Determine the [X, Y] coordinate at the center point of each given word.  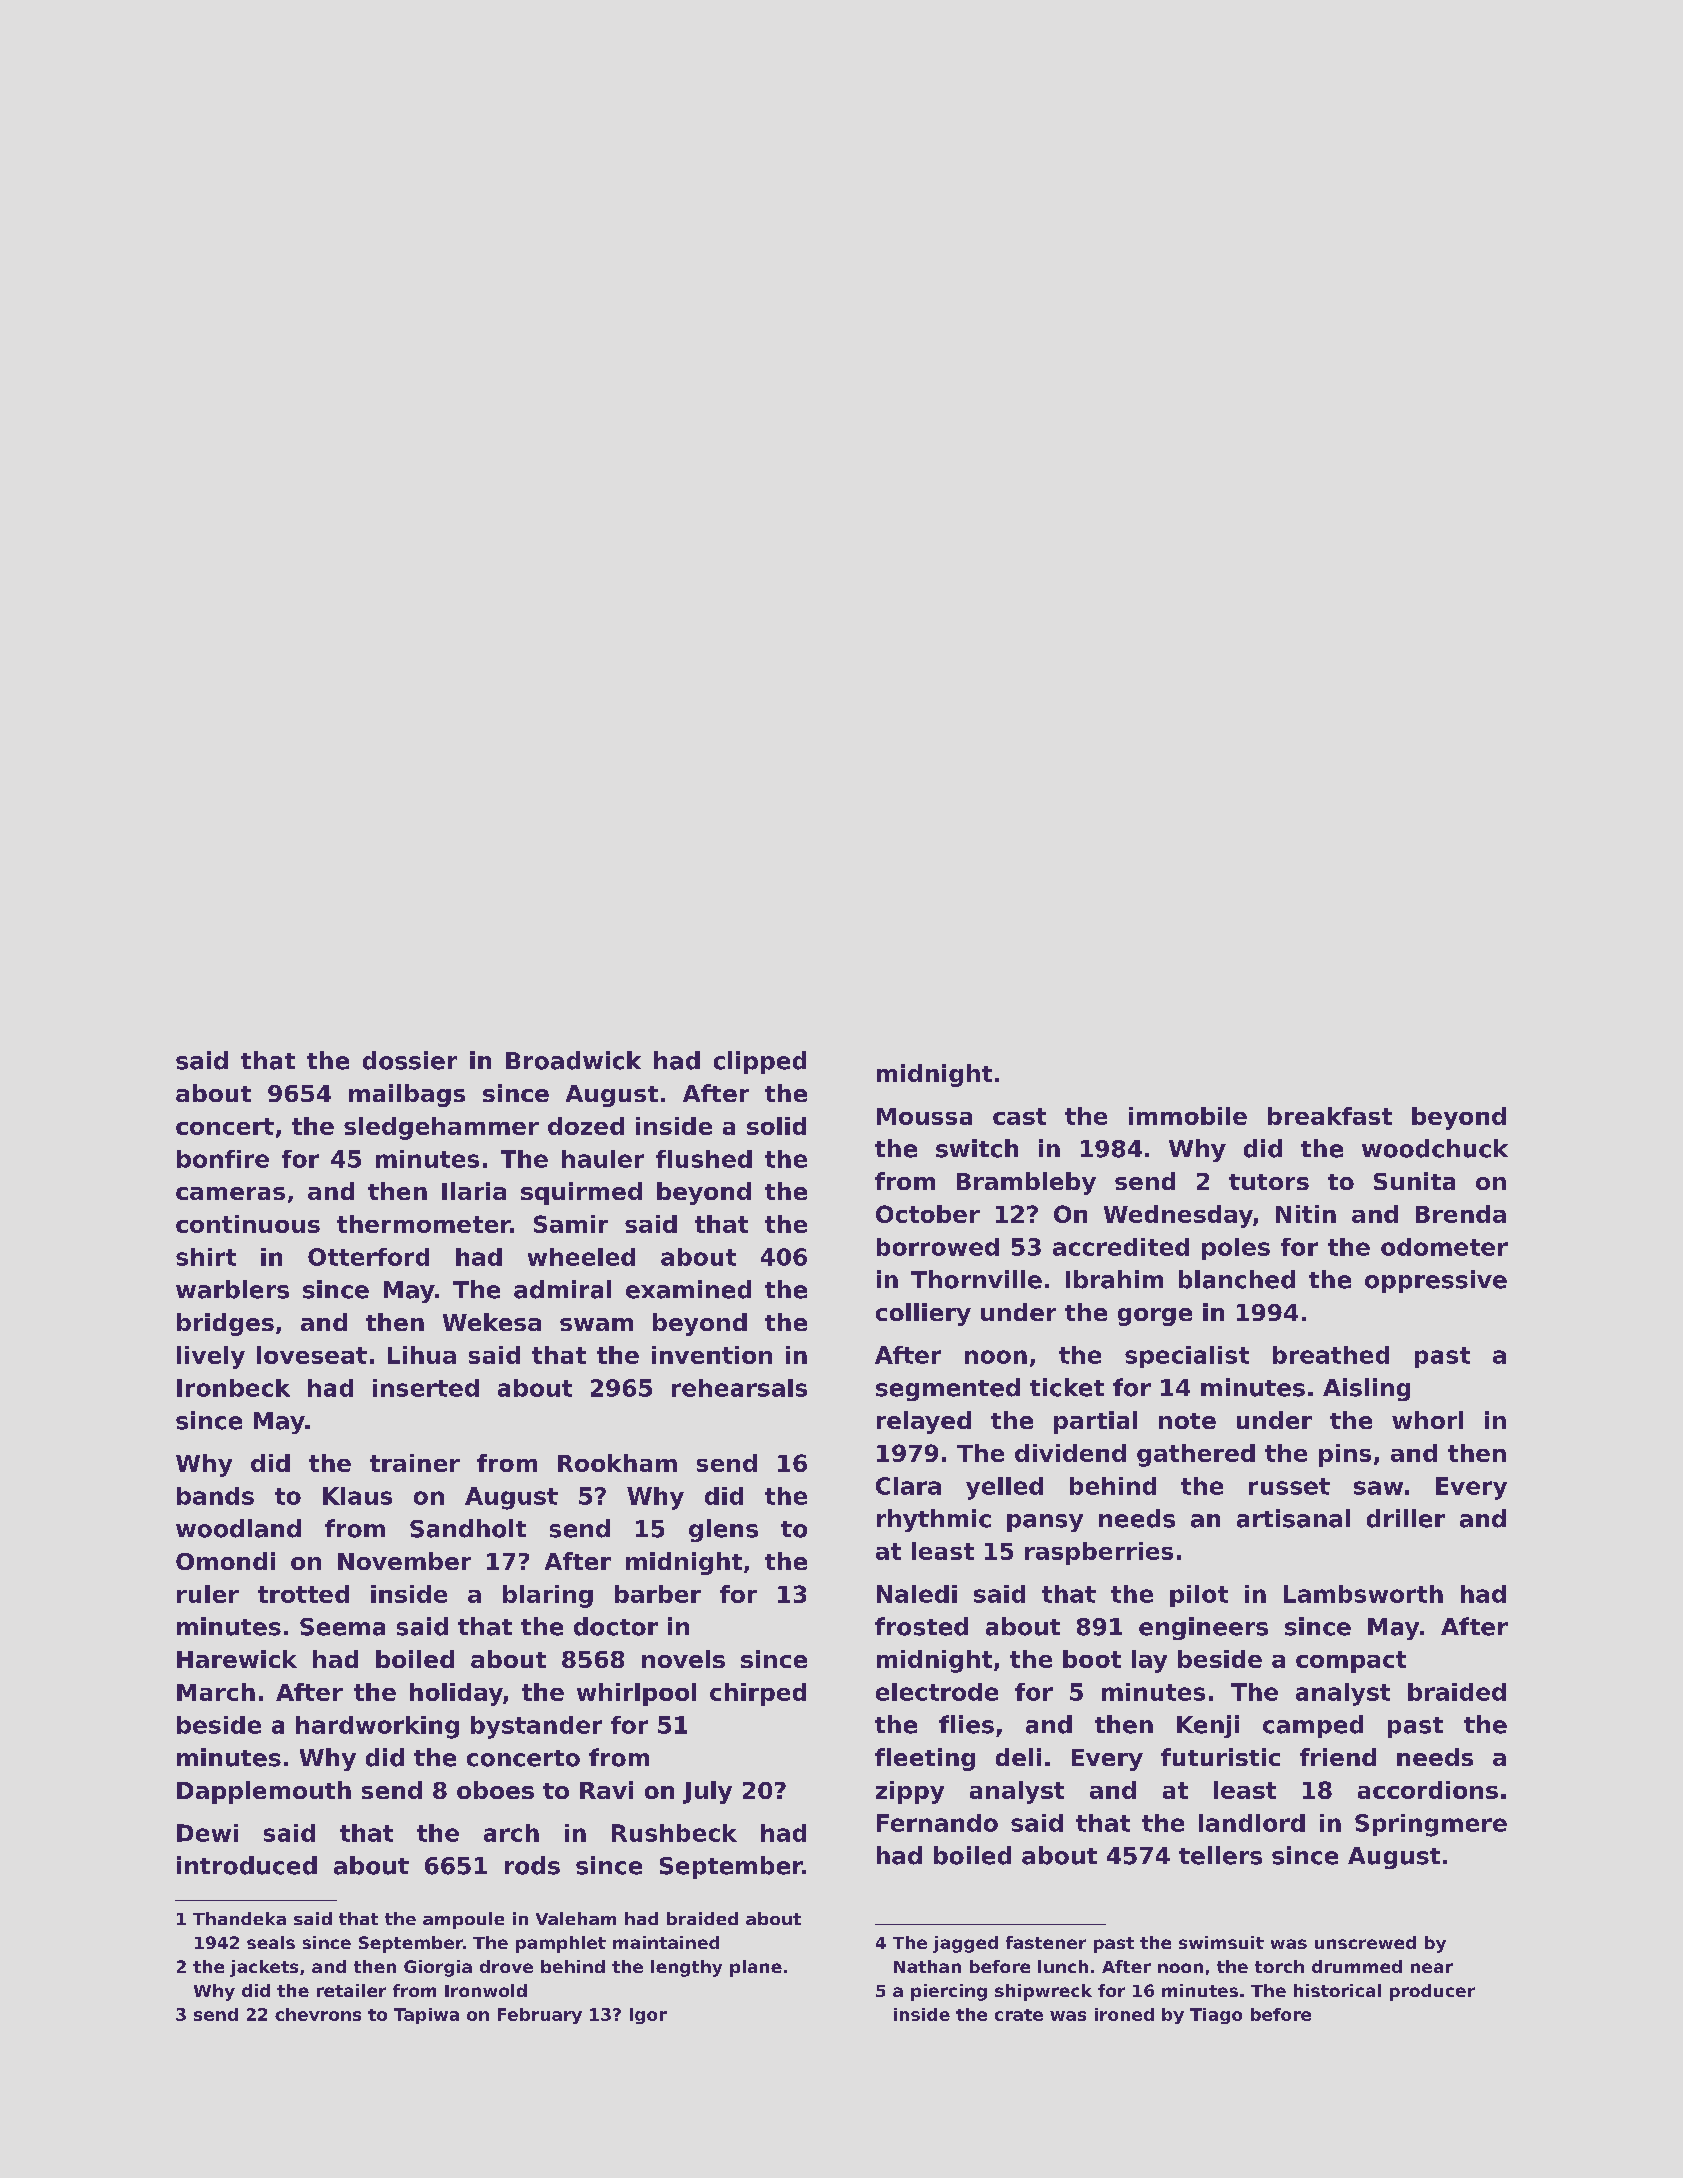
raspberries [1099, 1553]
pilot [1199, 1596]
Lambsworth [1363, 1594]
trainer [415, 1463]
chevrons [318, 2014]
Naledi [917, 1594]
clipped [760, 1062]
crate [1019, 2015]
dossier [410, 1060]
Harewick [237, 1659]
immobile [1188, 1116]
